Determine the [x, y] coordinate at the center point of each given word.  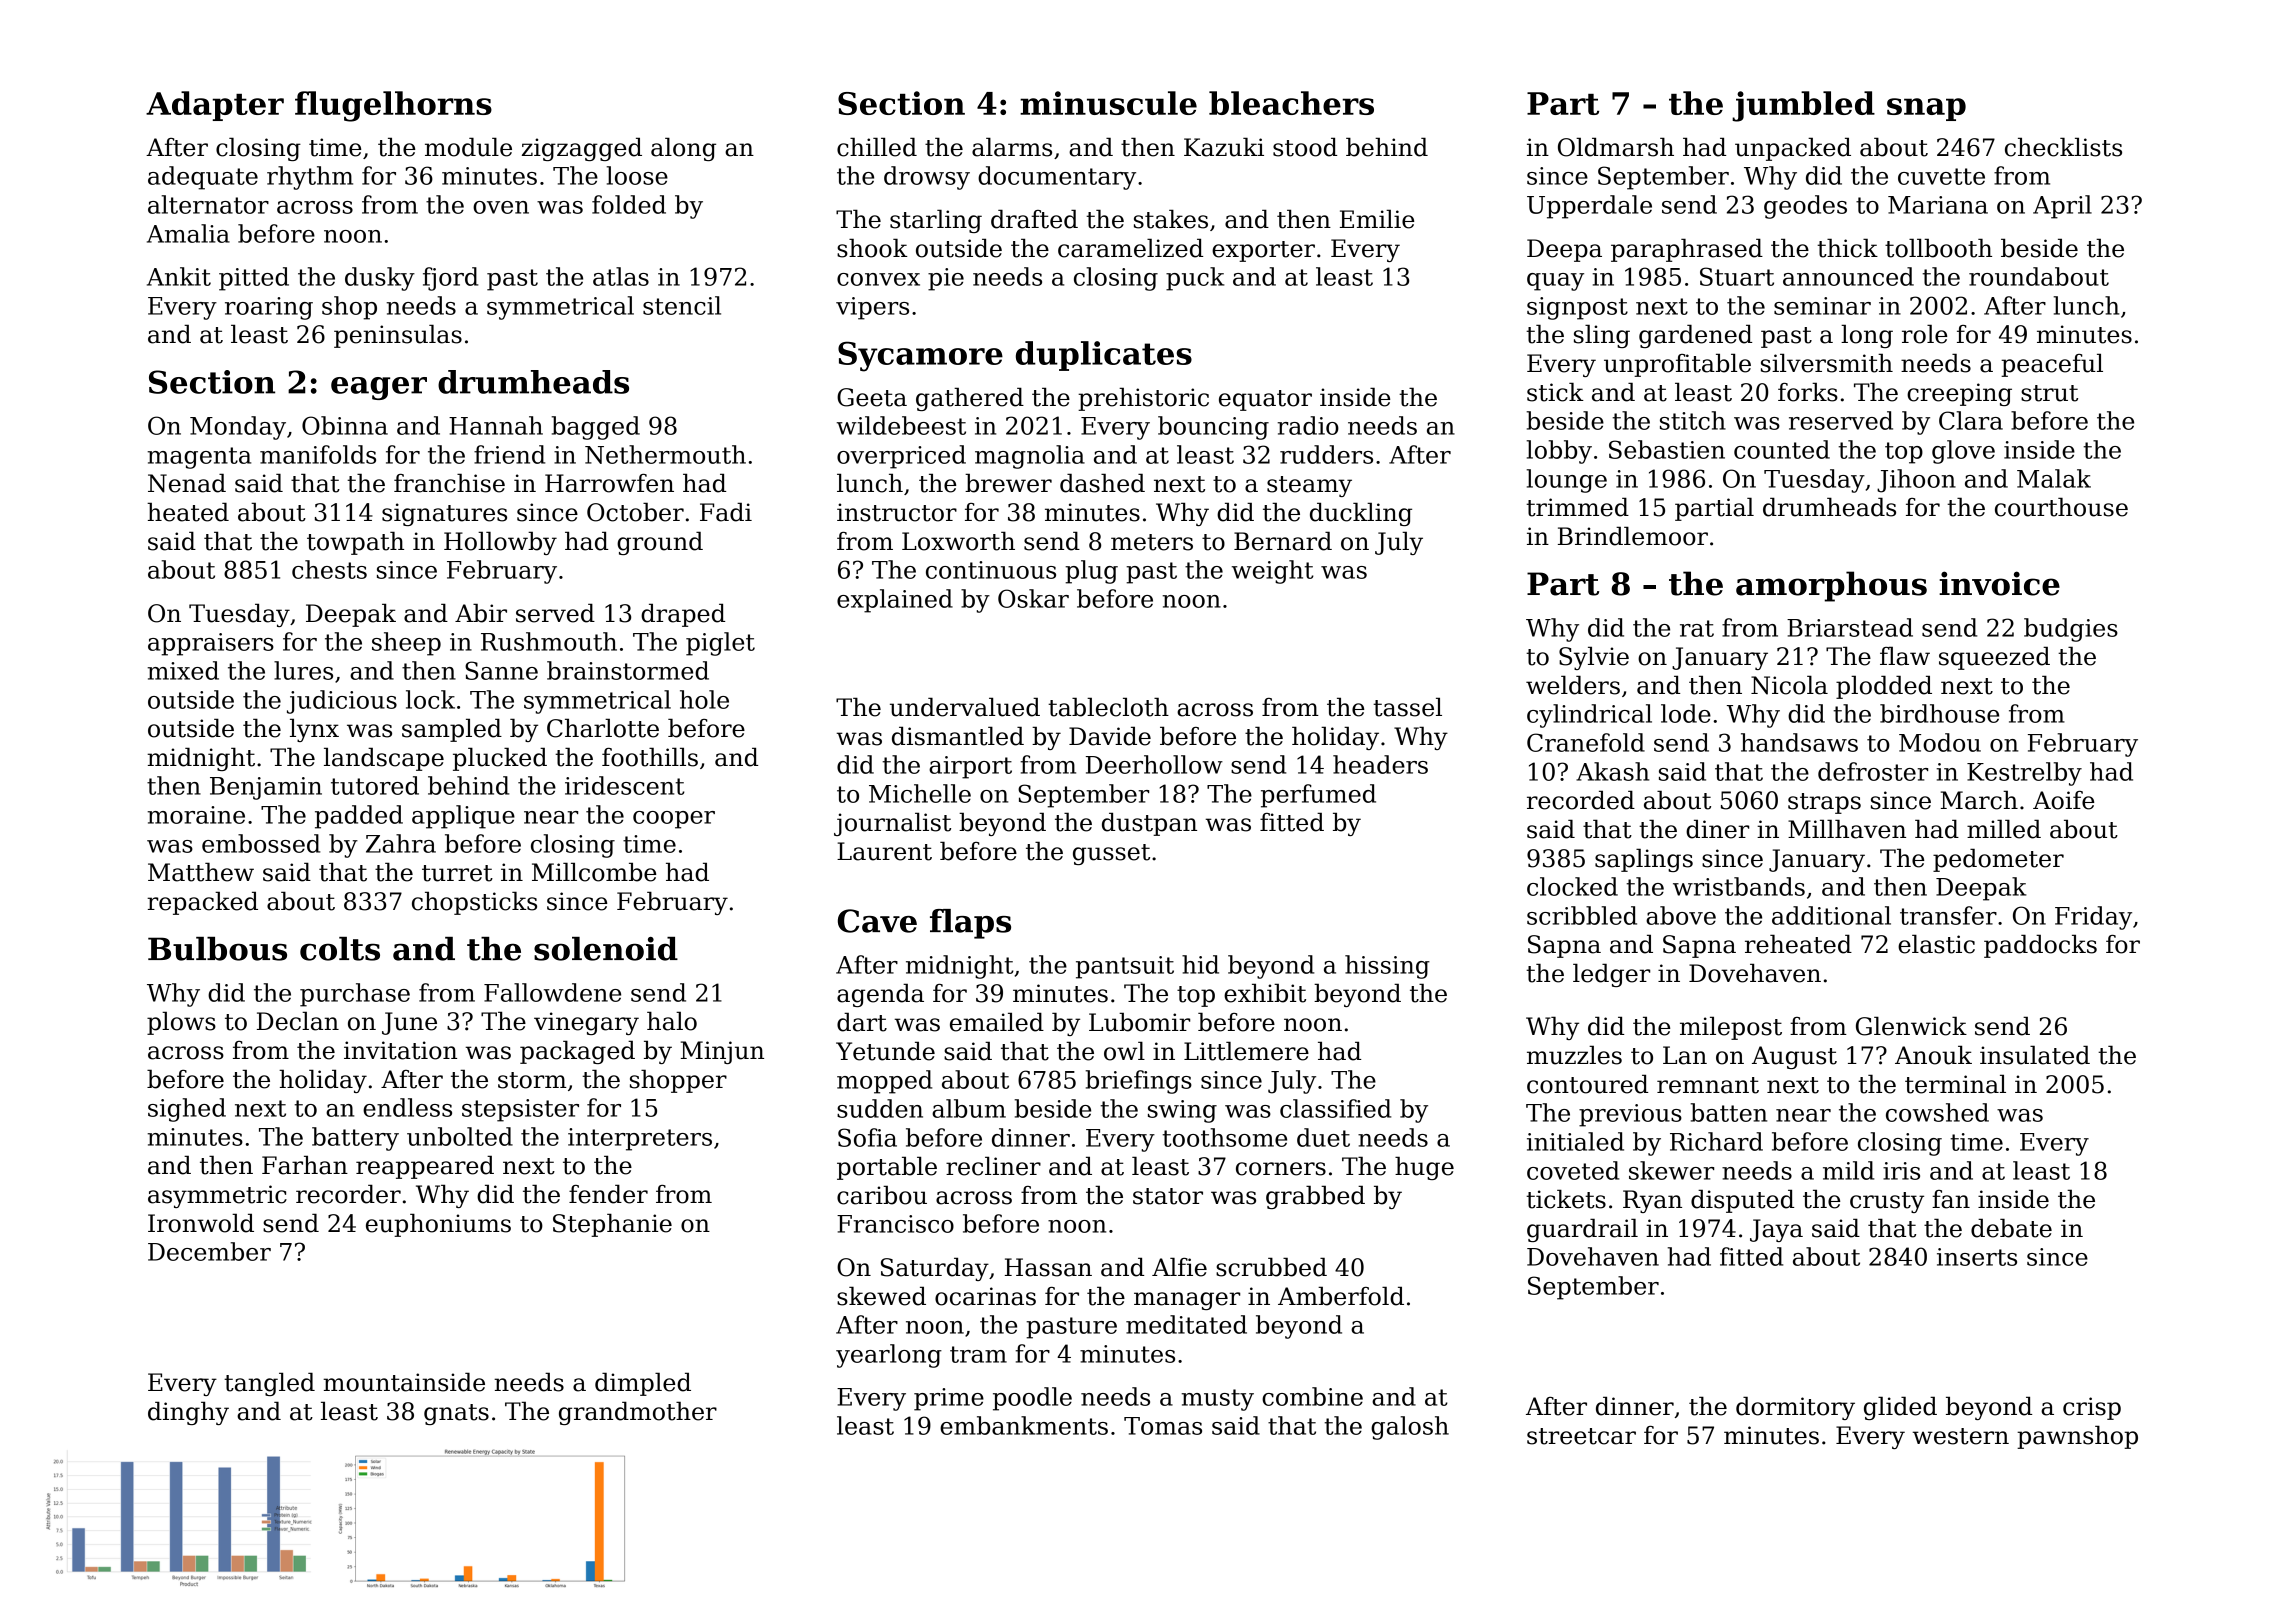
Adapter [215, 106]
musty [1217, 1400]
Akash [1612, 771]
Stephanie [612, 1225]
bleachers [1291, 103]
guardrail [1582, 1230]
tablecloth [1108, 707]
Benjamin [266, 788]
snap [1926, 109]
